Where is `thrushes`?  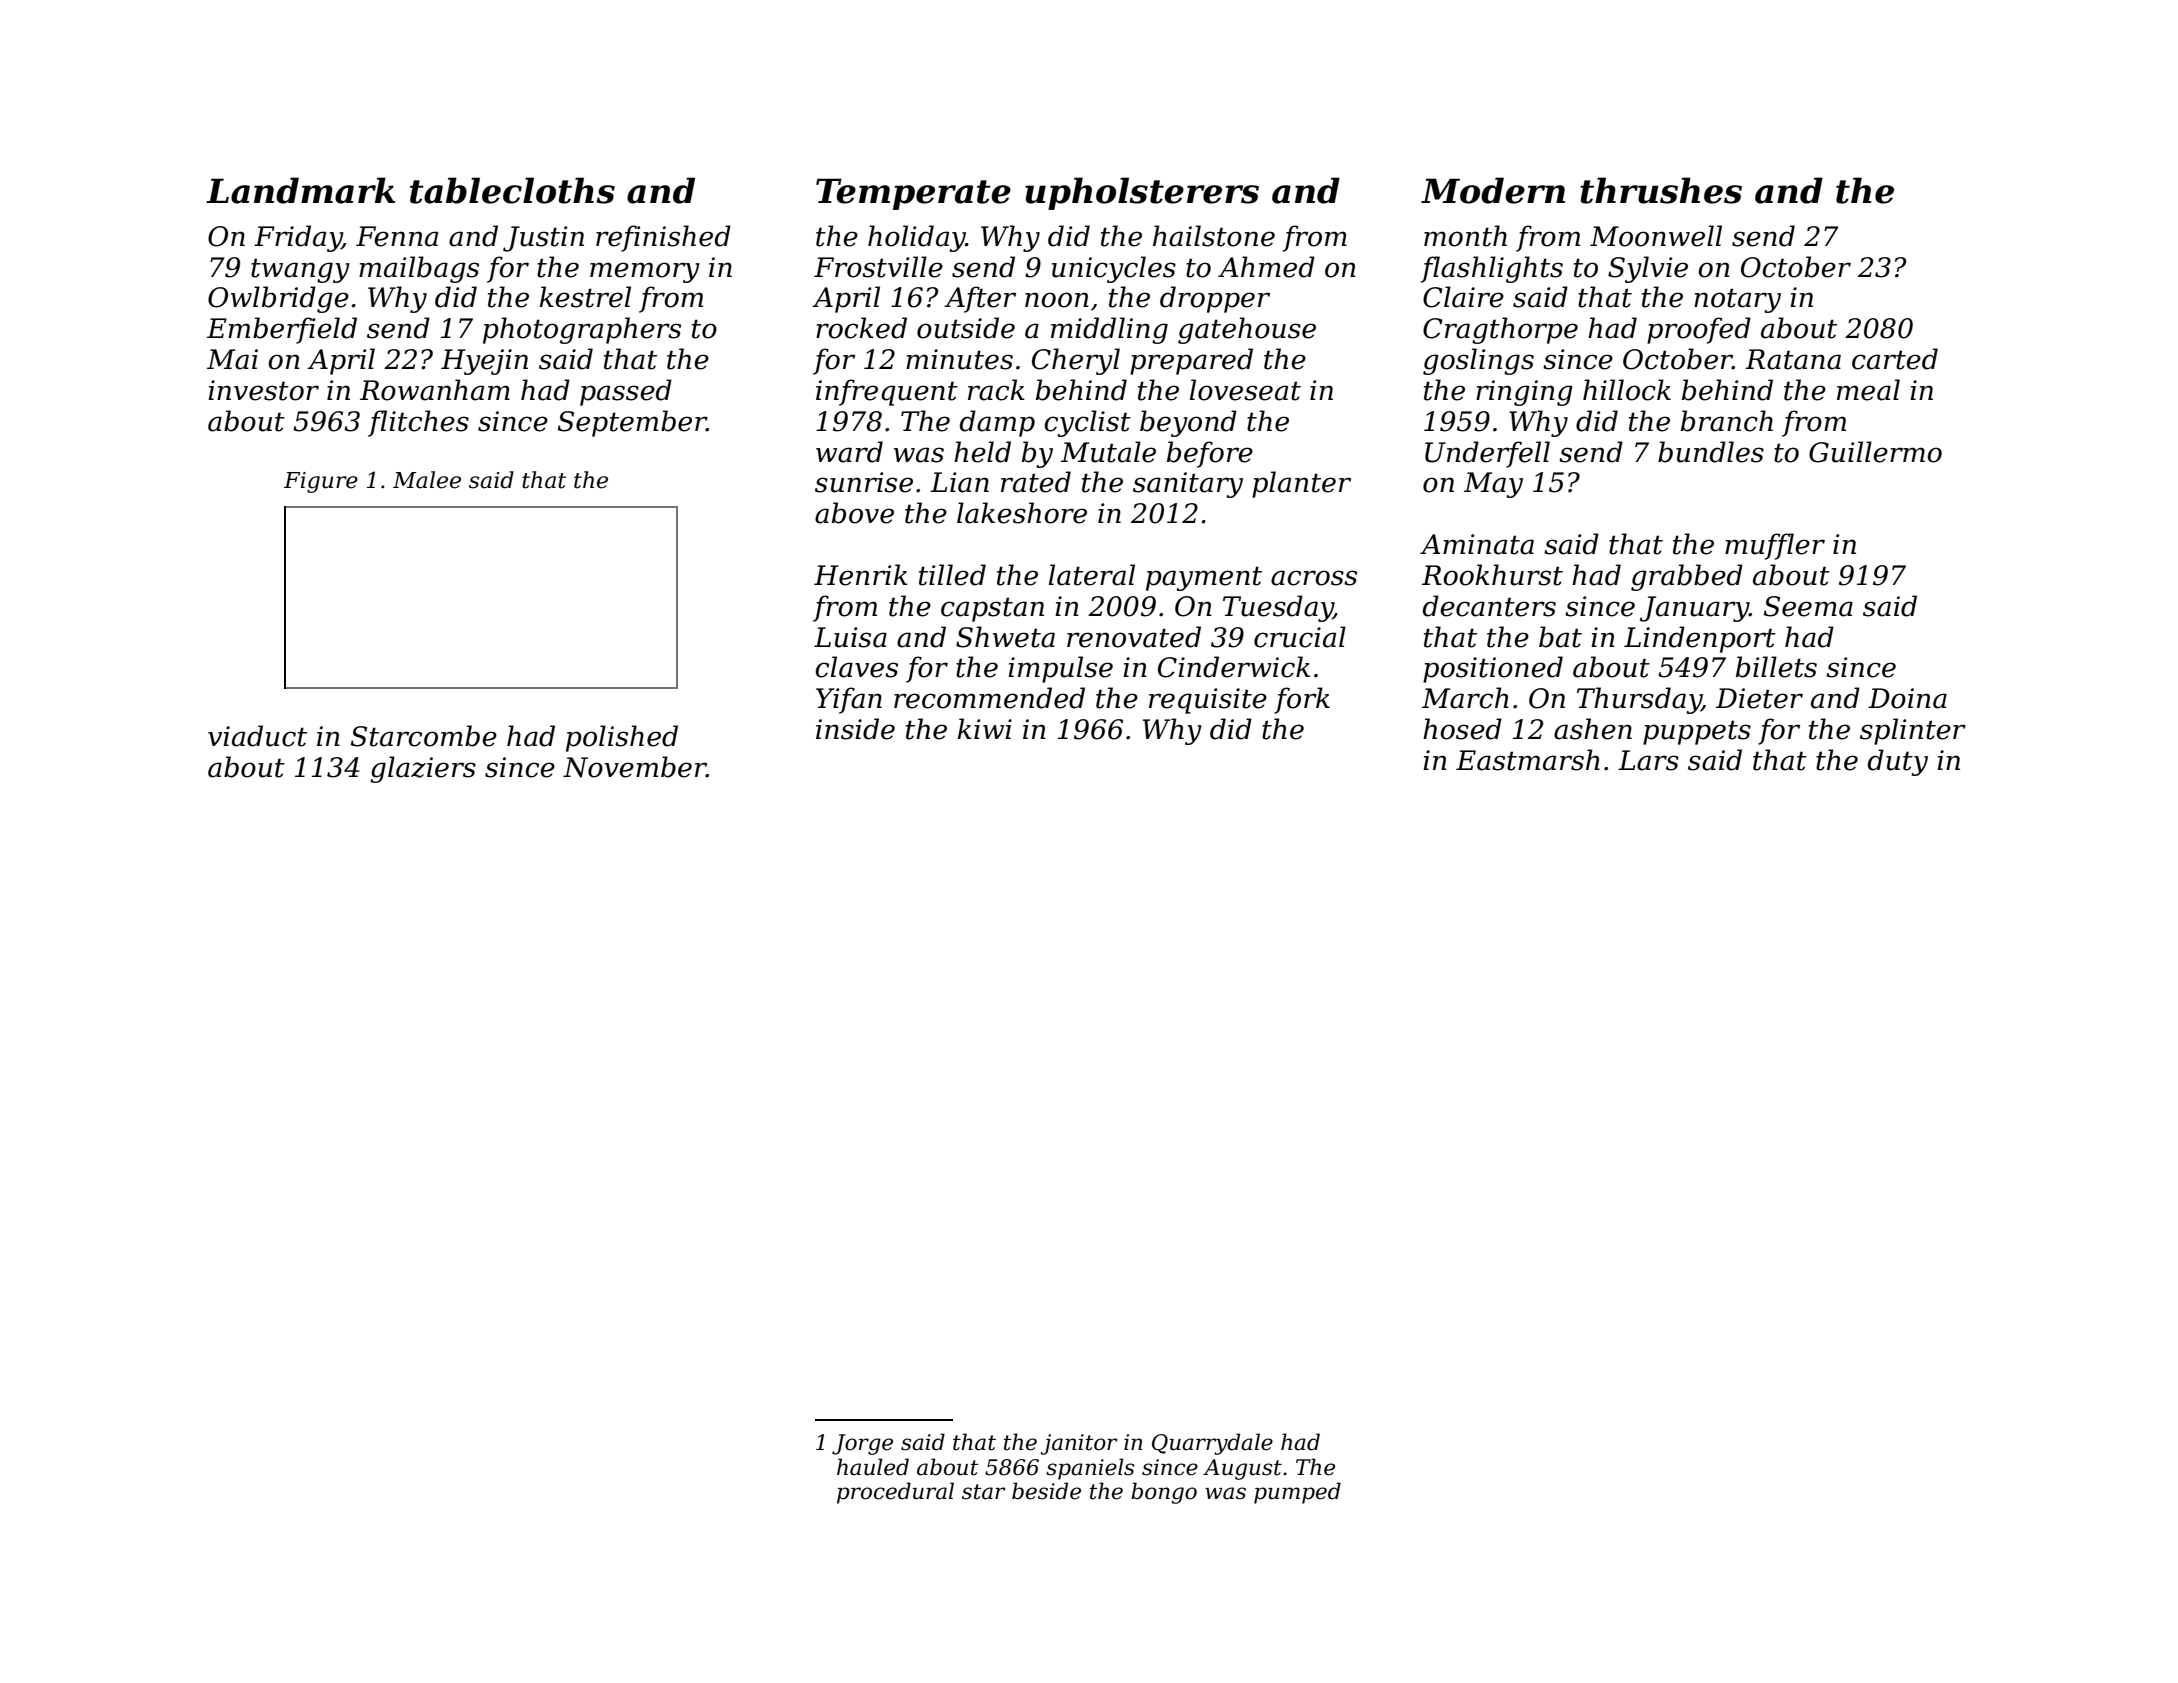 thrushes is located at coordinates (1661, 190).
